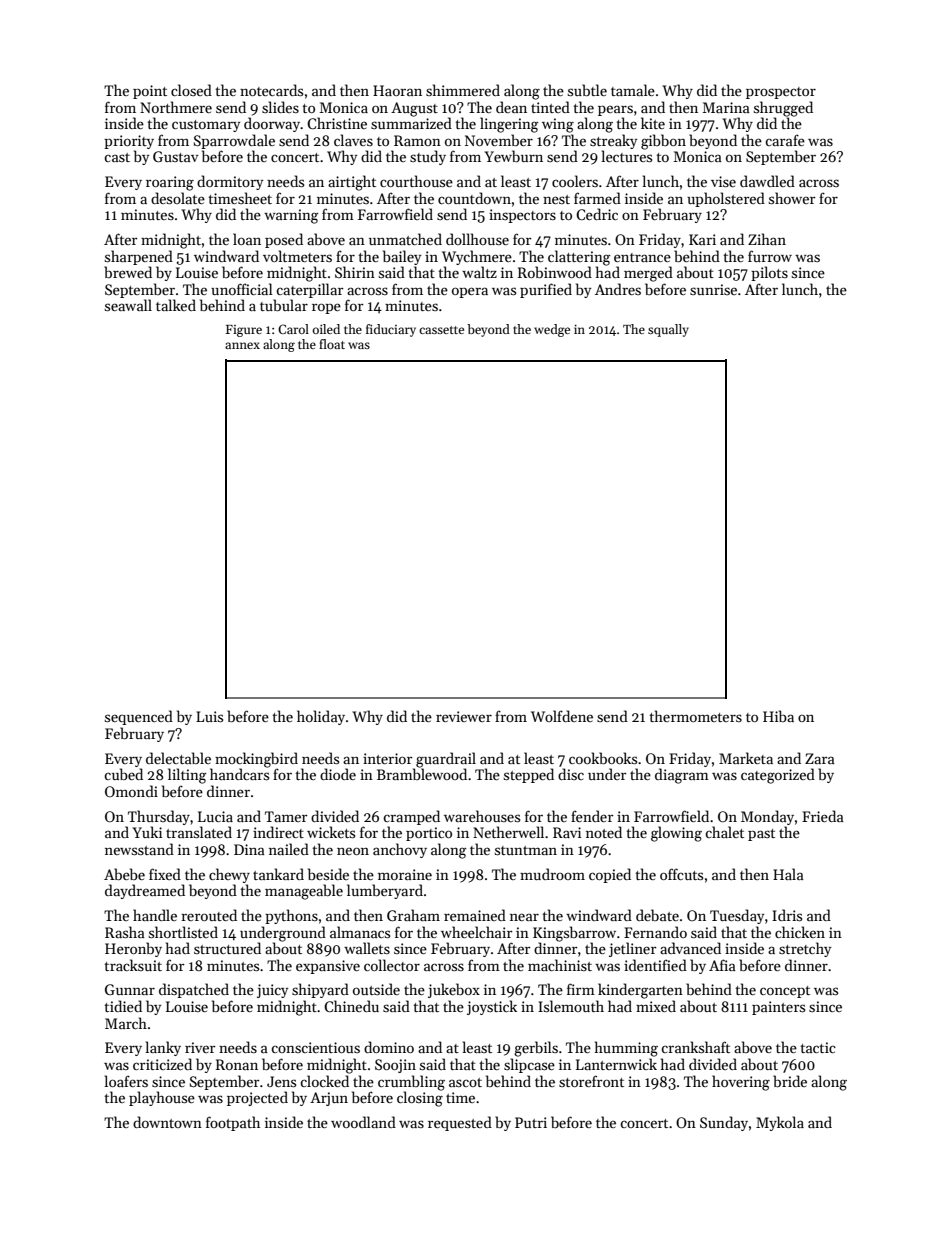  Describe the element at coordinates (769, 273) in the screenshot. I see `pilots` at that location.
